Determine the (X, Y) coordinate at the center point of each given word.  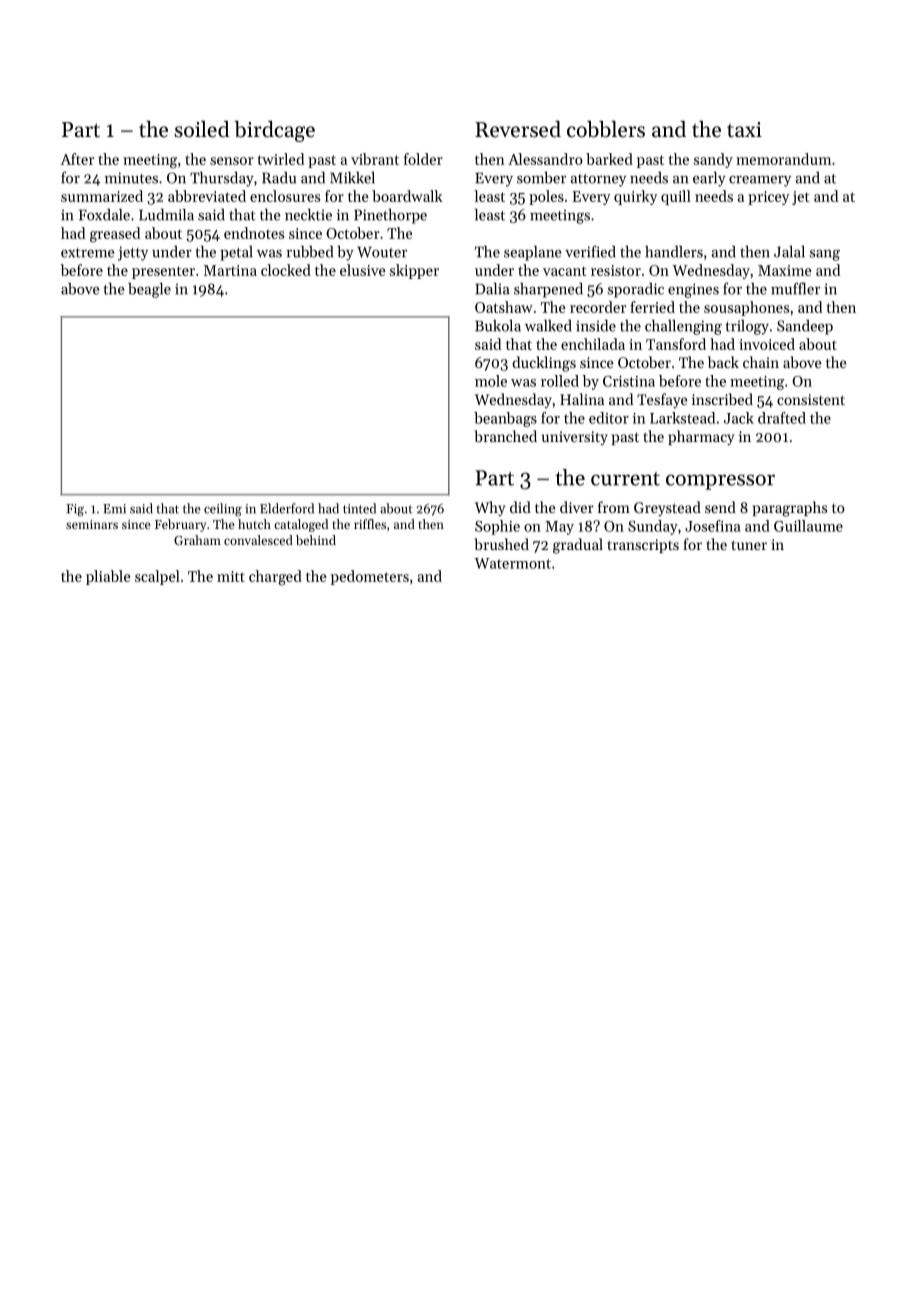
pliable (108, 577)
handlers (674, 252)
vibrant (375, 159)
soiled (202, 129)
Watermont (512, 563)
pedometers (370, 577)
